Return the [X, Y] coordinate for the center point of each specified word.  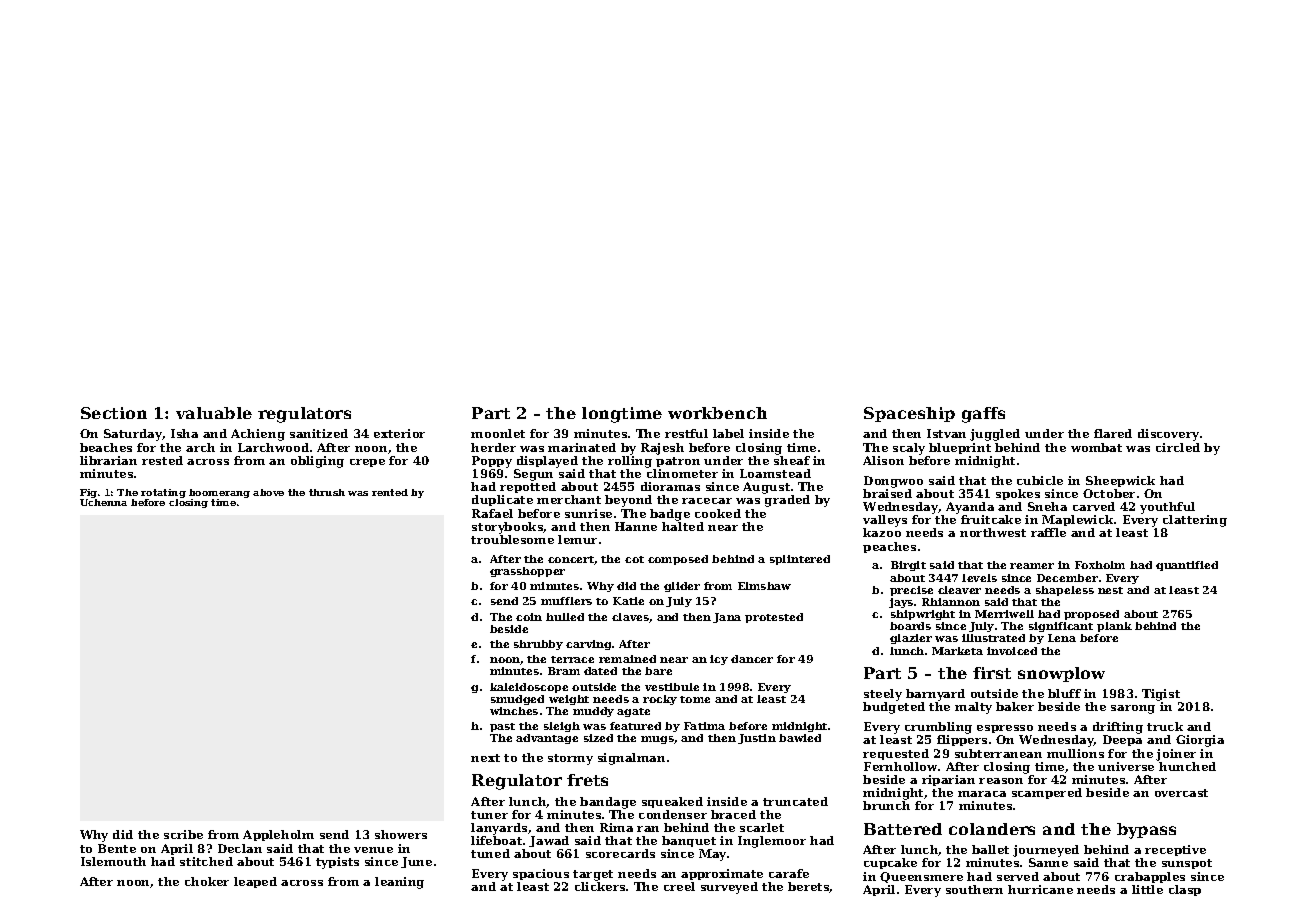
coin [529, 617]
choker [207, 881]
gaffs [983, 415]
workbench [717, 413]
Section [114, 413]
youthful [1167, 508]
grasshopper [527, 572]
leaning [399, 883]
